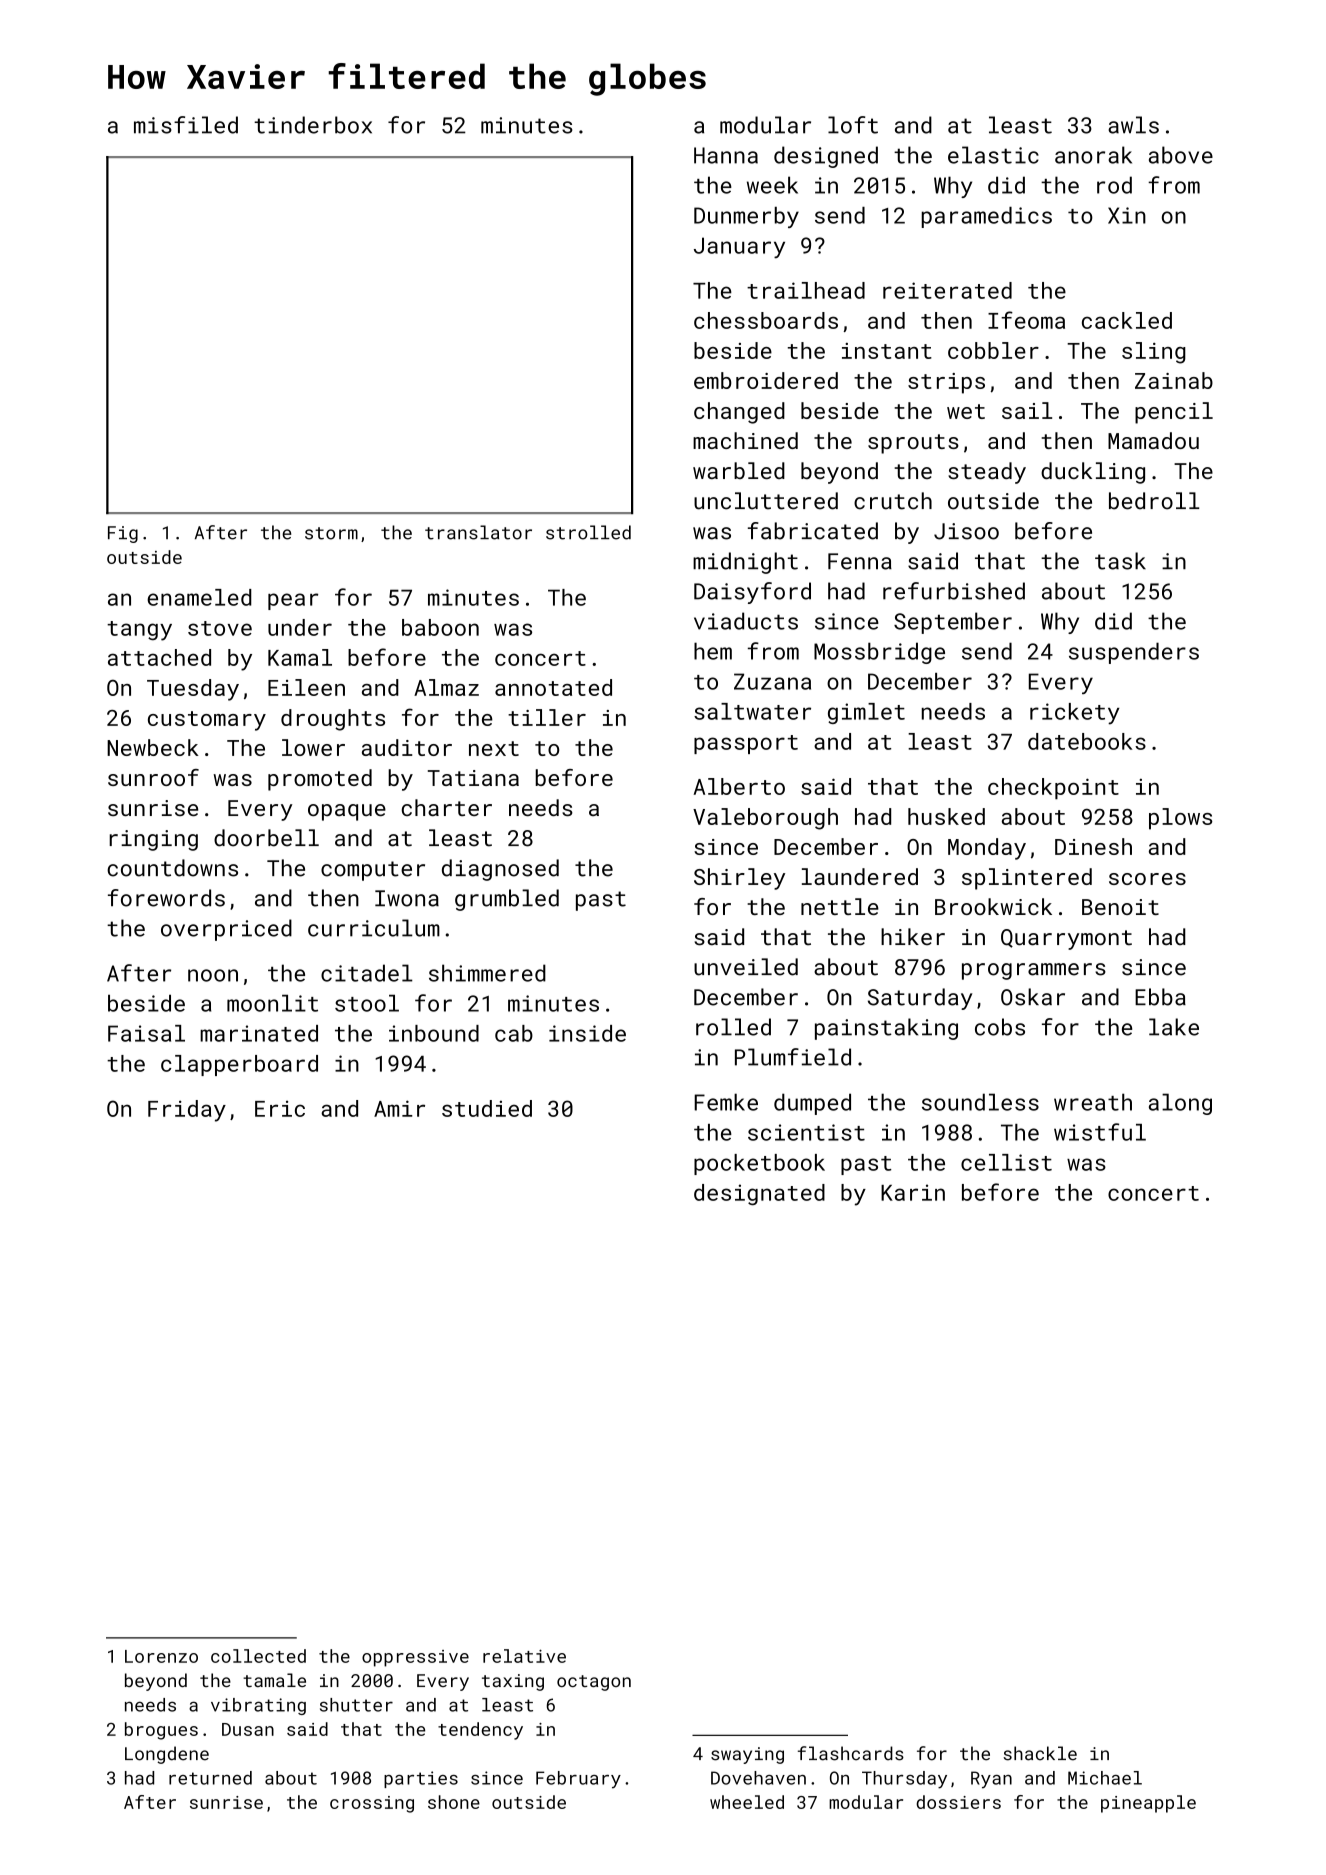  What do you see at coordinates (258, 1656) in the page?
I see `collected` at bounding box center [258, 1656].
